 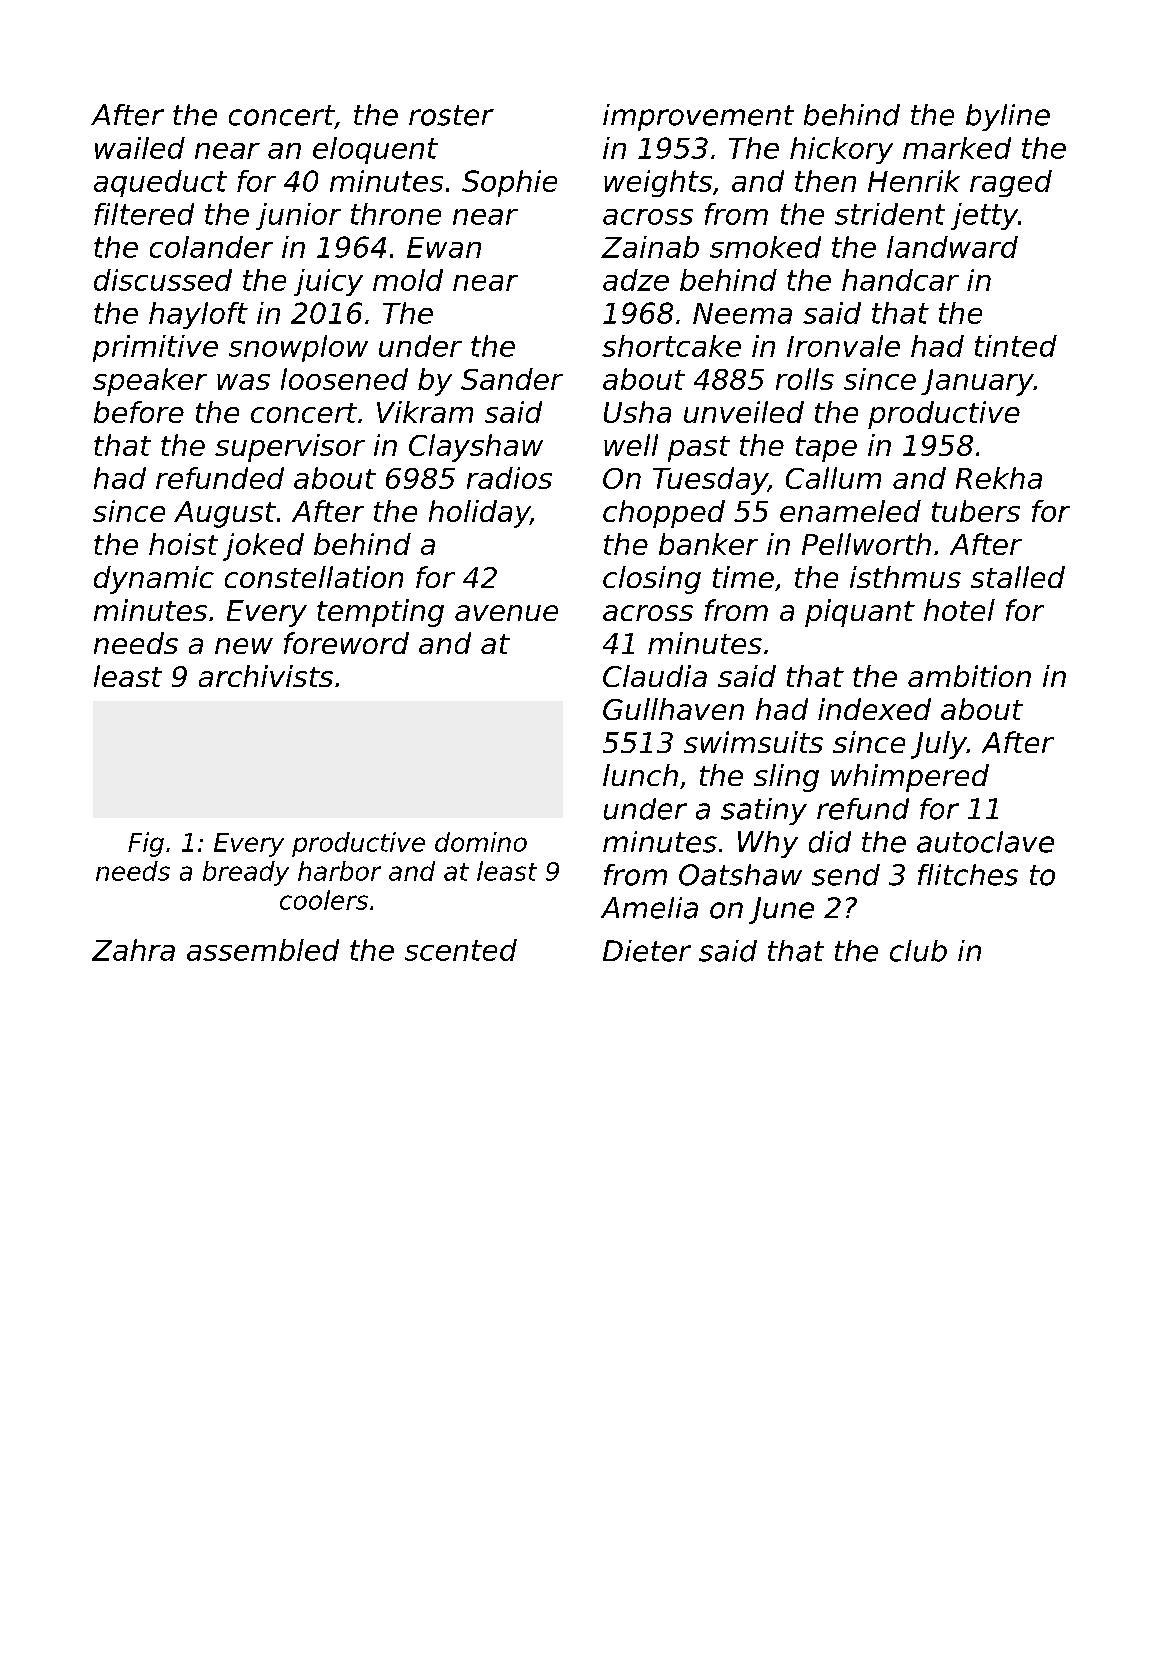 I want to click on January, so click(x=977, y=382).
